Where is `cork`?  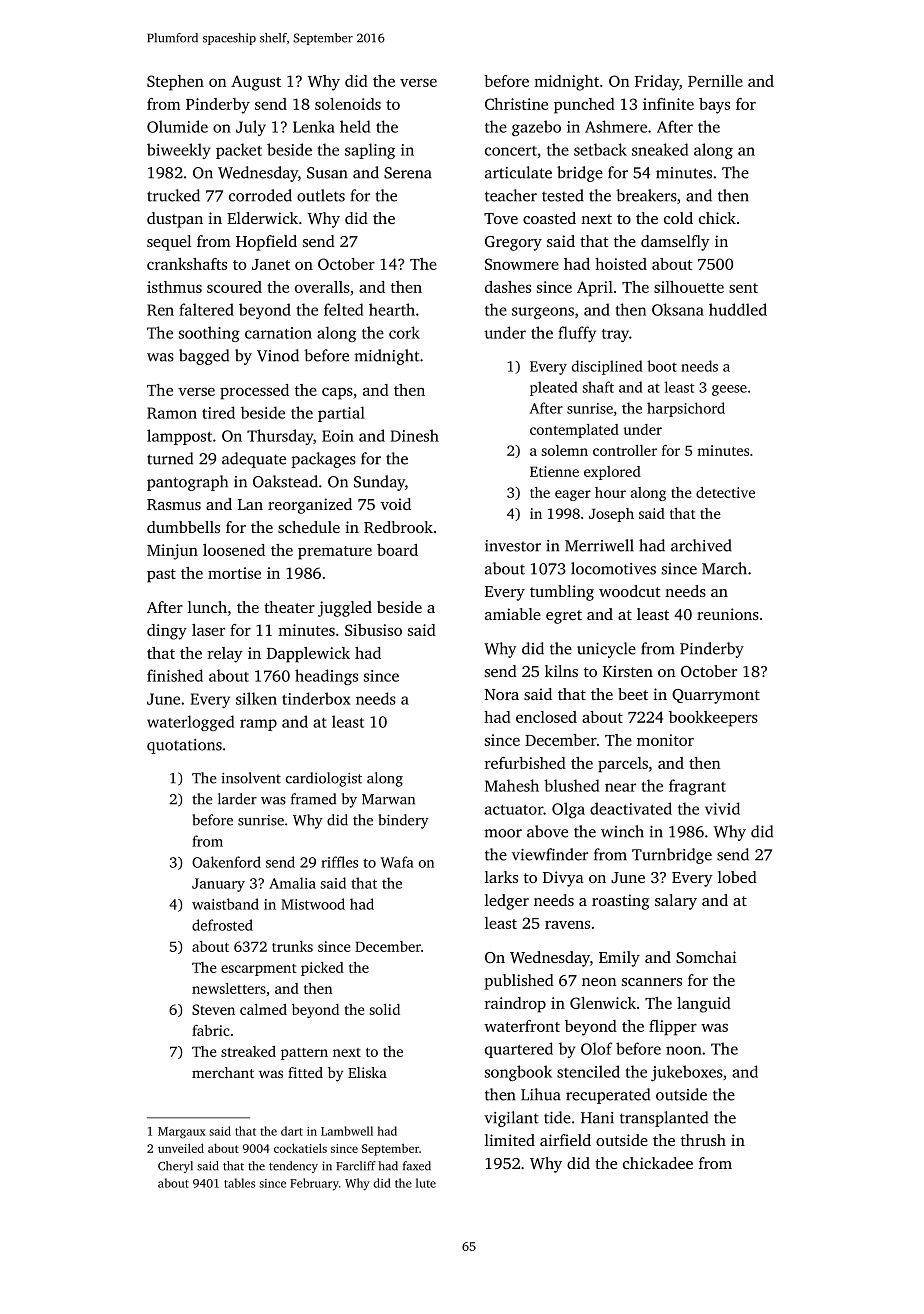
cork is located at coordinates (404, 332).
